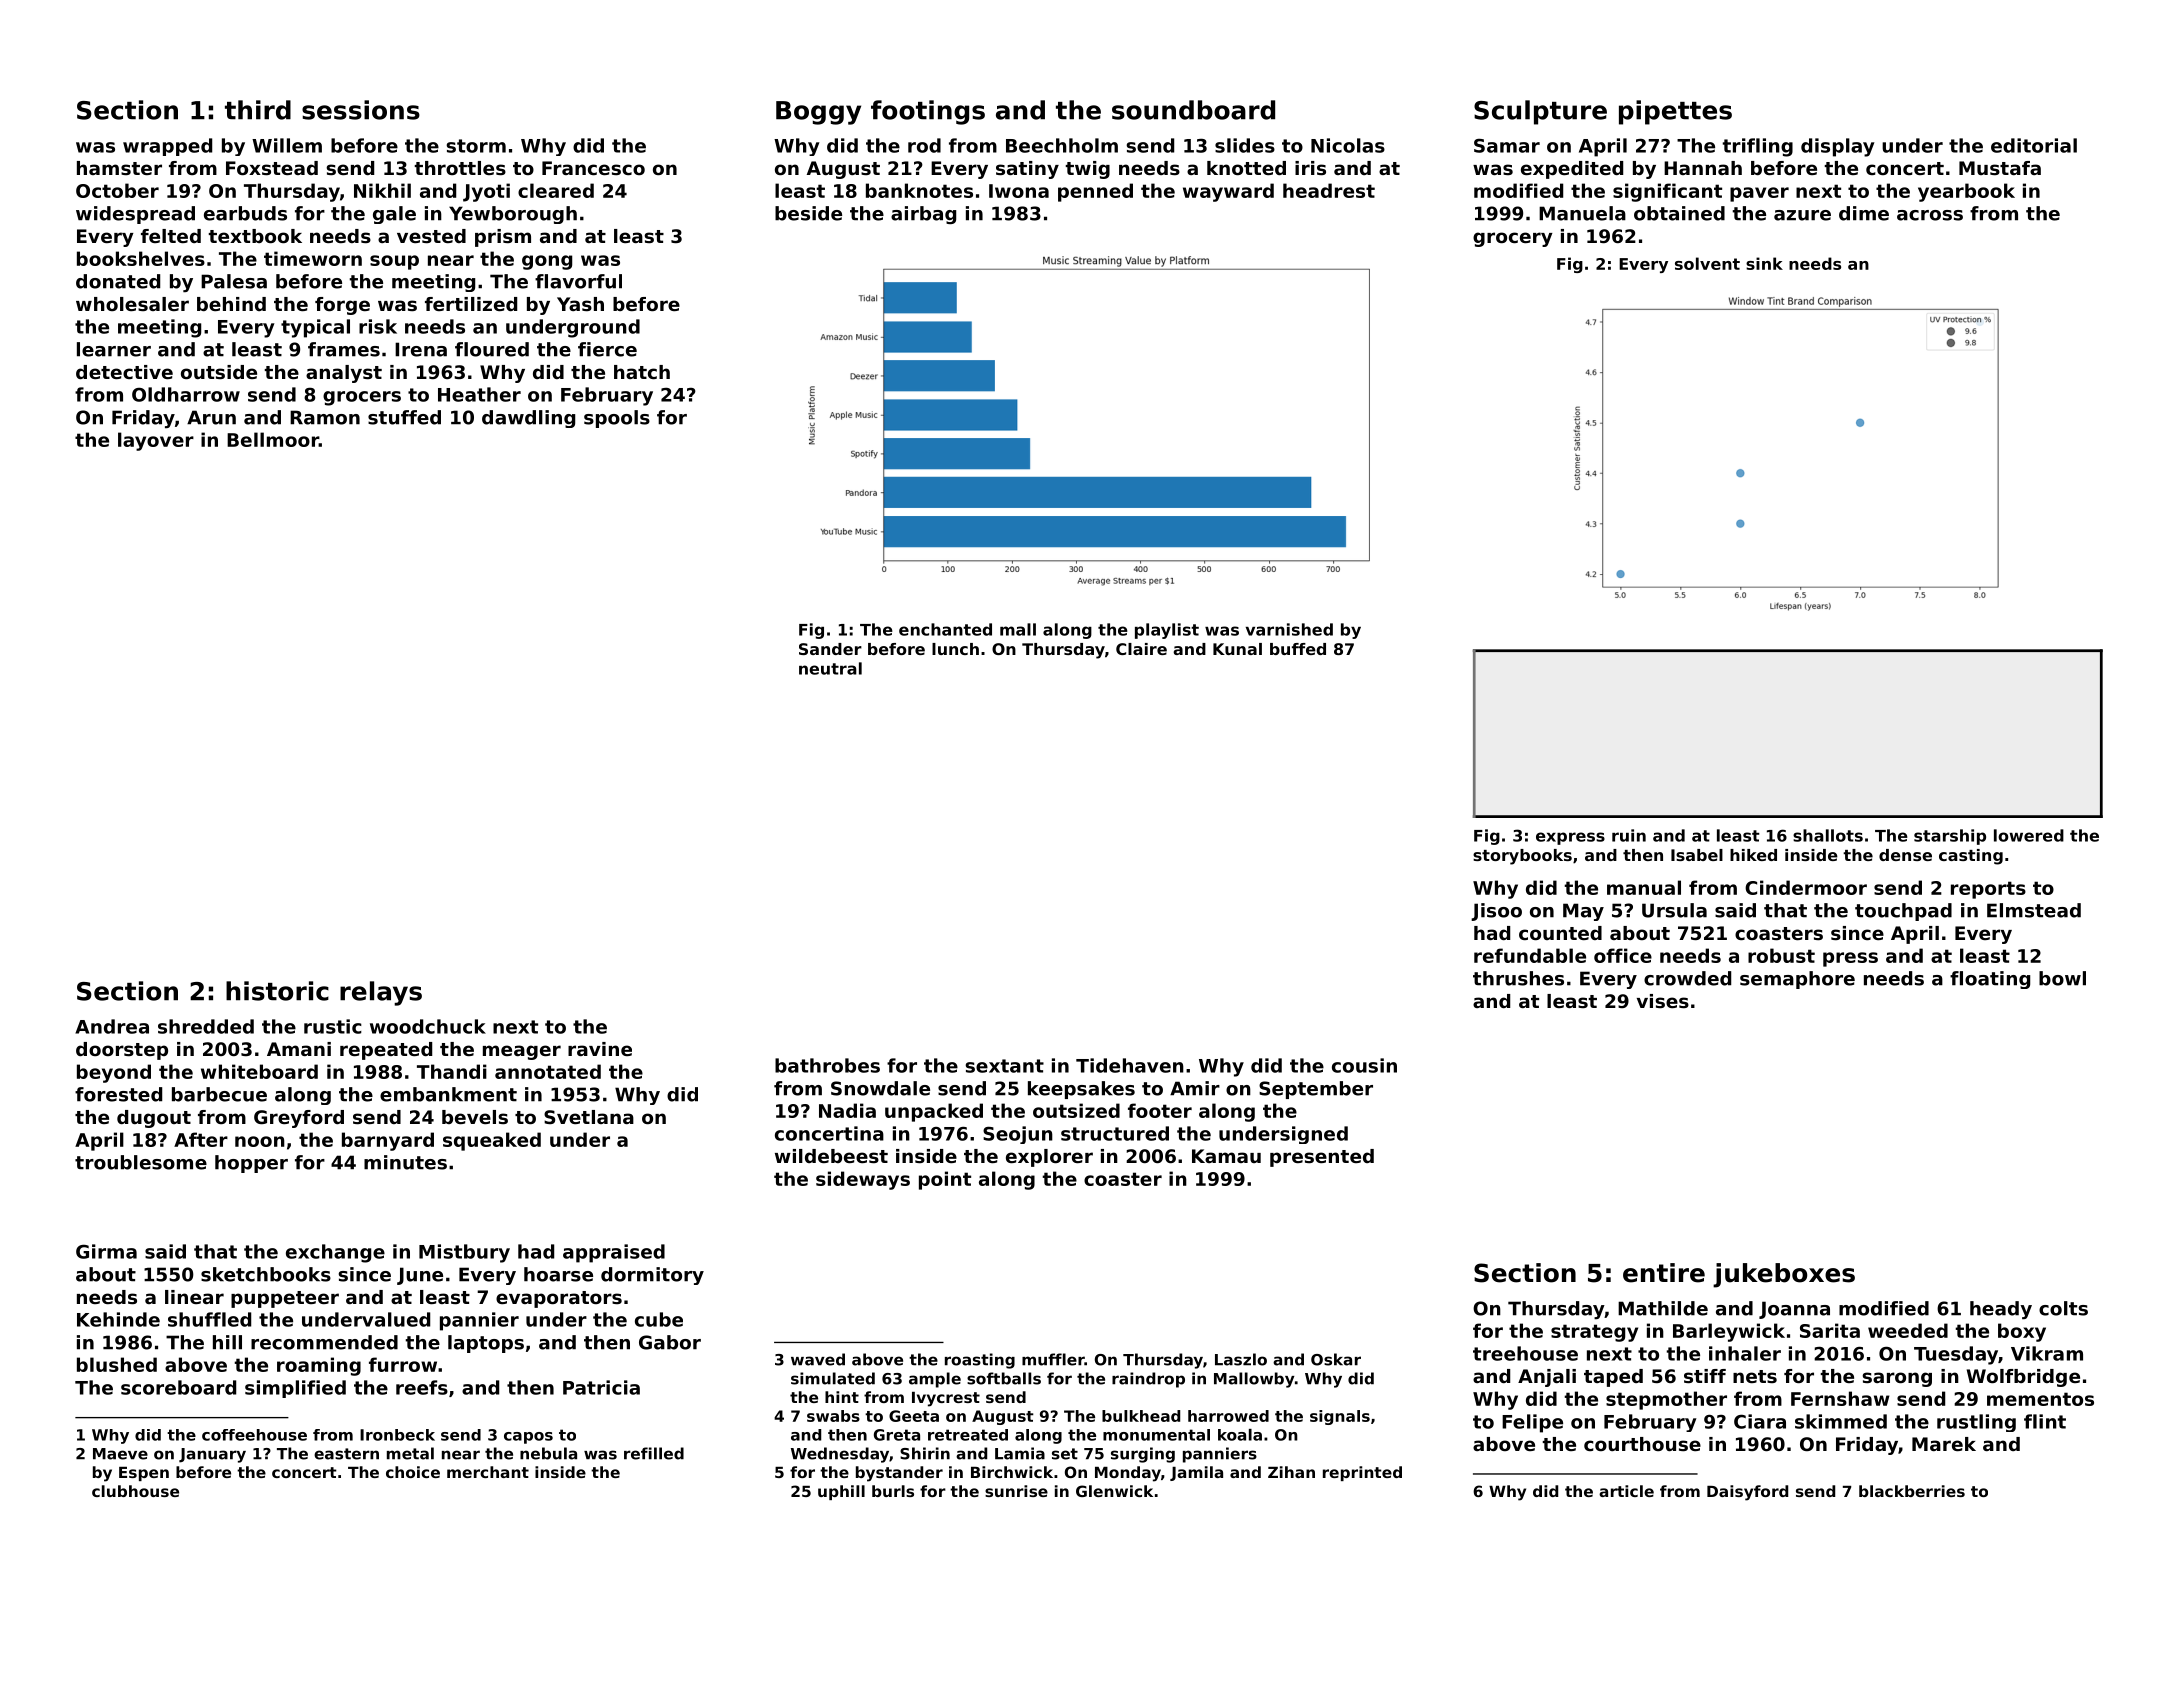 The width and height of the document is (2178, 1683). I want to click on entire, so click(1664, 1273).
